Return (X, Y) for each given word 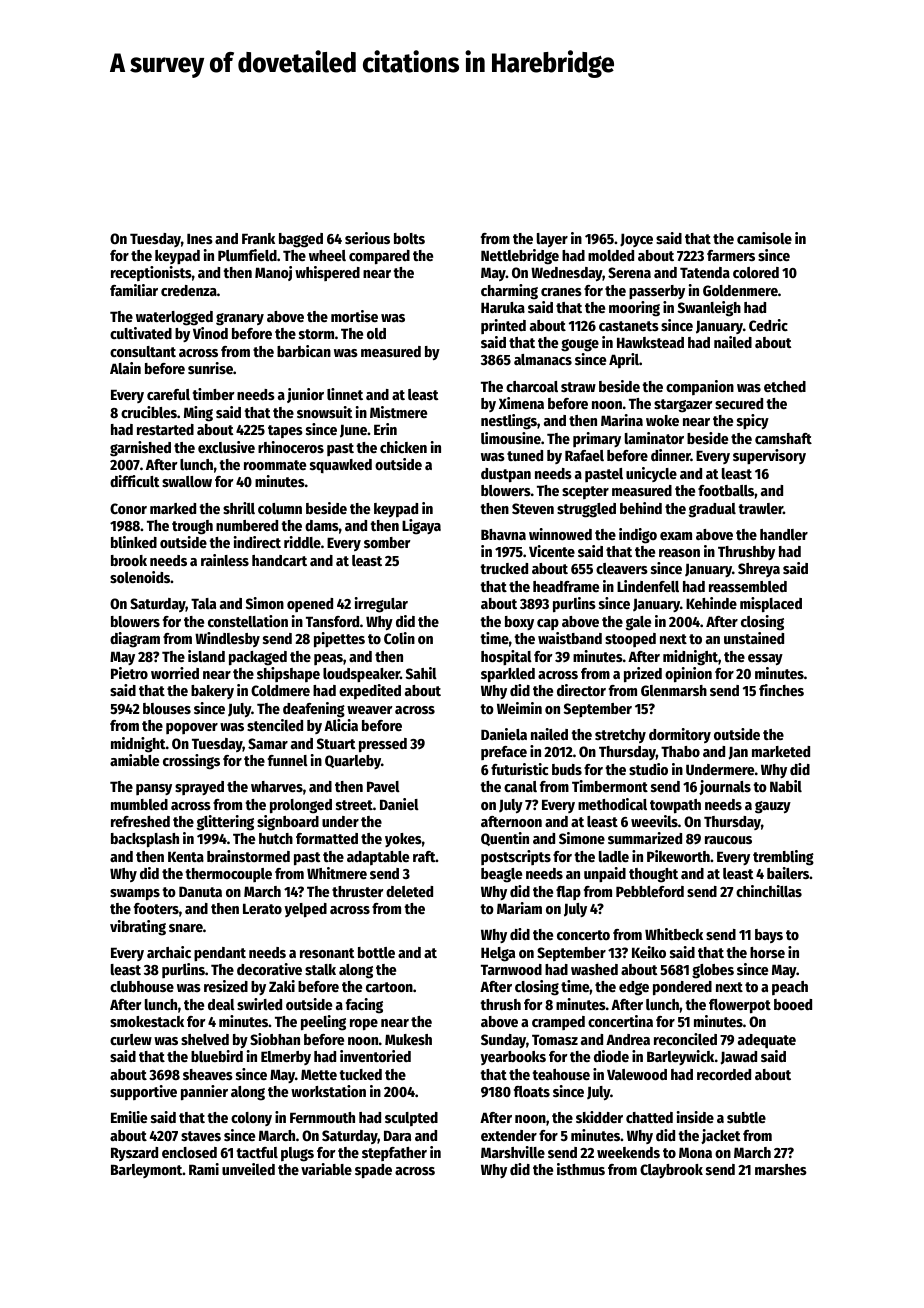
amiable (134, 760)
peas (328, 659)
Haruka (503, 307)
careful (168, 394)
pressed (383, 745)
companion (700, 387)
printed (503, 326)
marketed (781, 751)
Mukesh (408, 1039)
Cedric (768, 325)
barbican (304, 351)
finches (781, 690)
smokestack (147, 1021)
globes (713, 971)
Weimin (519, 708)
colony (251, 1119)
